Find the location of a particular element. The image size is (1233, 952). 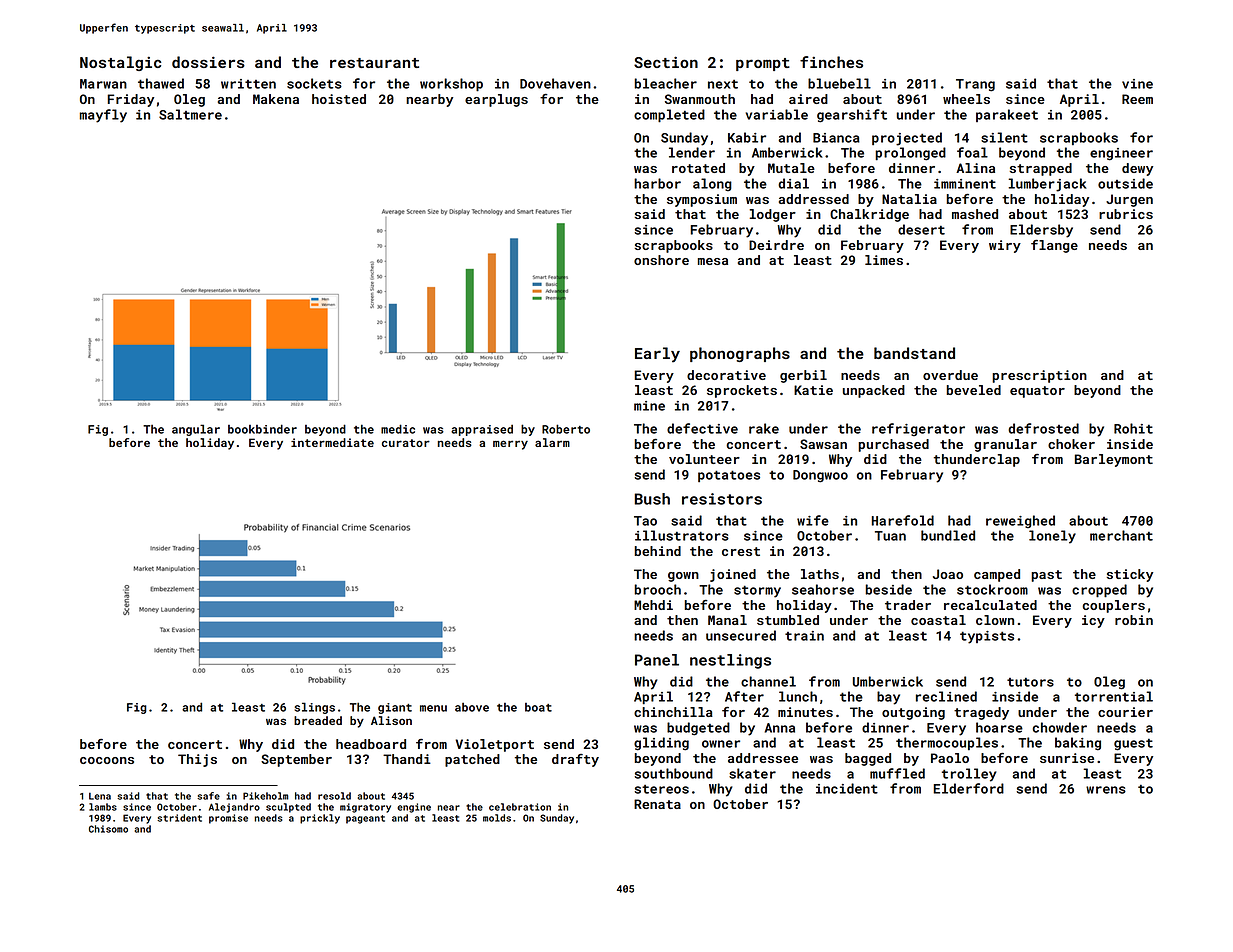

slings is located at coordinates (314, 708).
